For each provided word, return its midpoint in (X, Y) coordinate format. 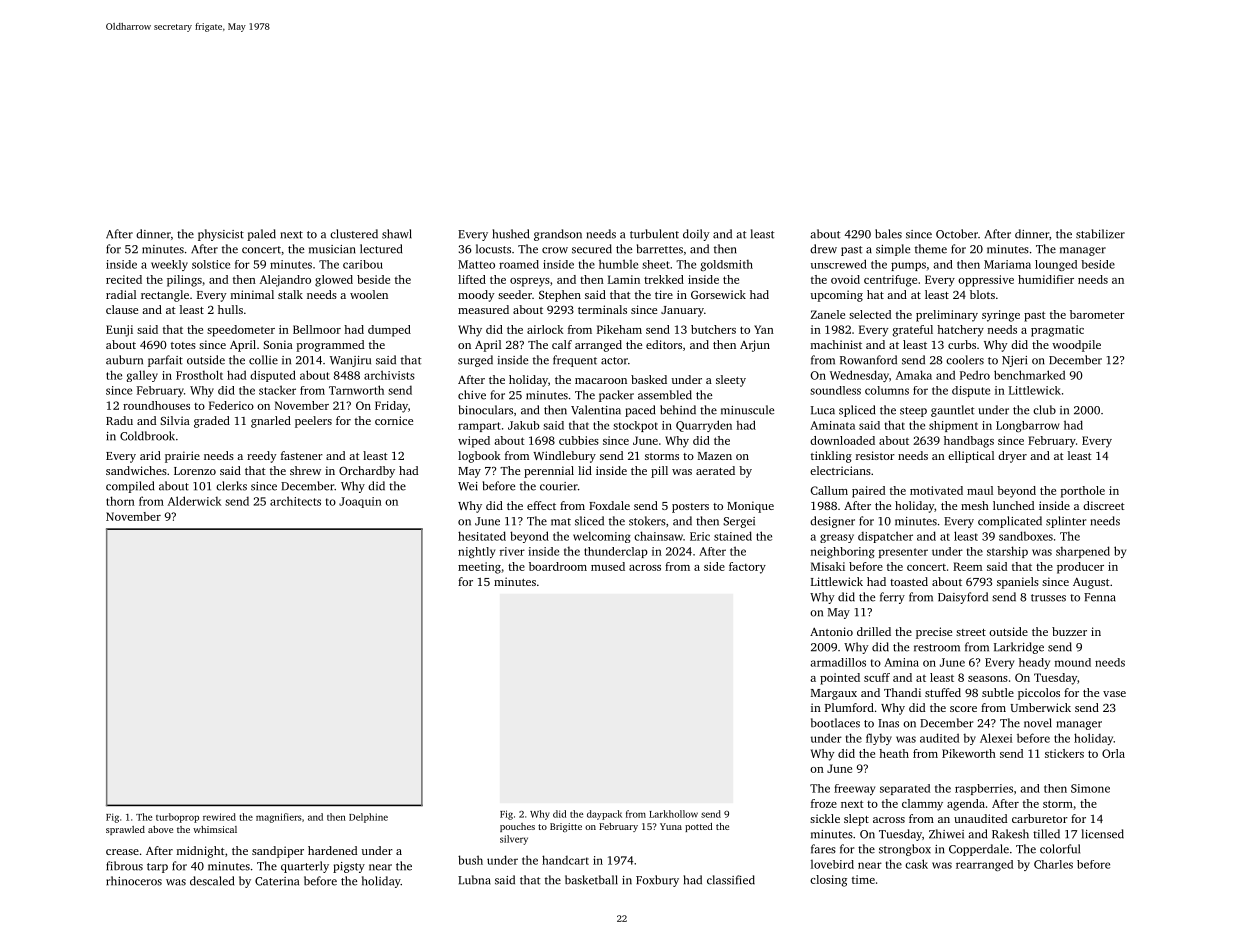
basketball (591, 880)
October (957, 234)
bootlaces (835, 723)
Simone (1090, 788)
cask (916, 864)
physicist (221, 235)
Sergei (739, 522)
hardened (332, 850)
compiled (130, 487)
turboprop (177, 818)
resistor (875, 455)
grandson (558, 235)
